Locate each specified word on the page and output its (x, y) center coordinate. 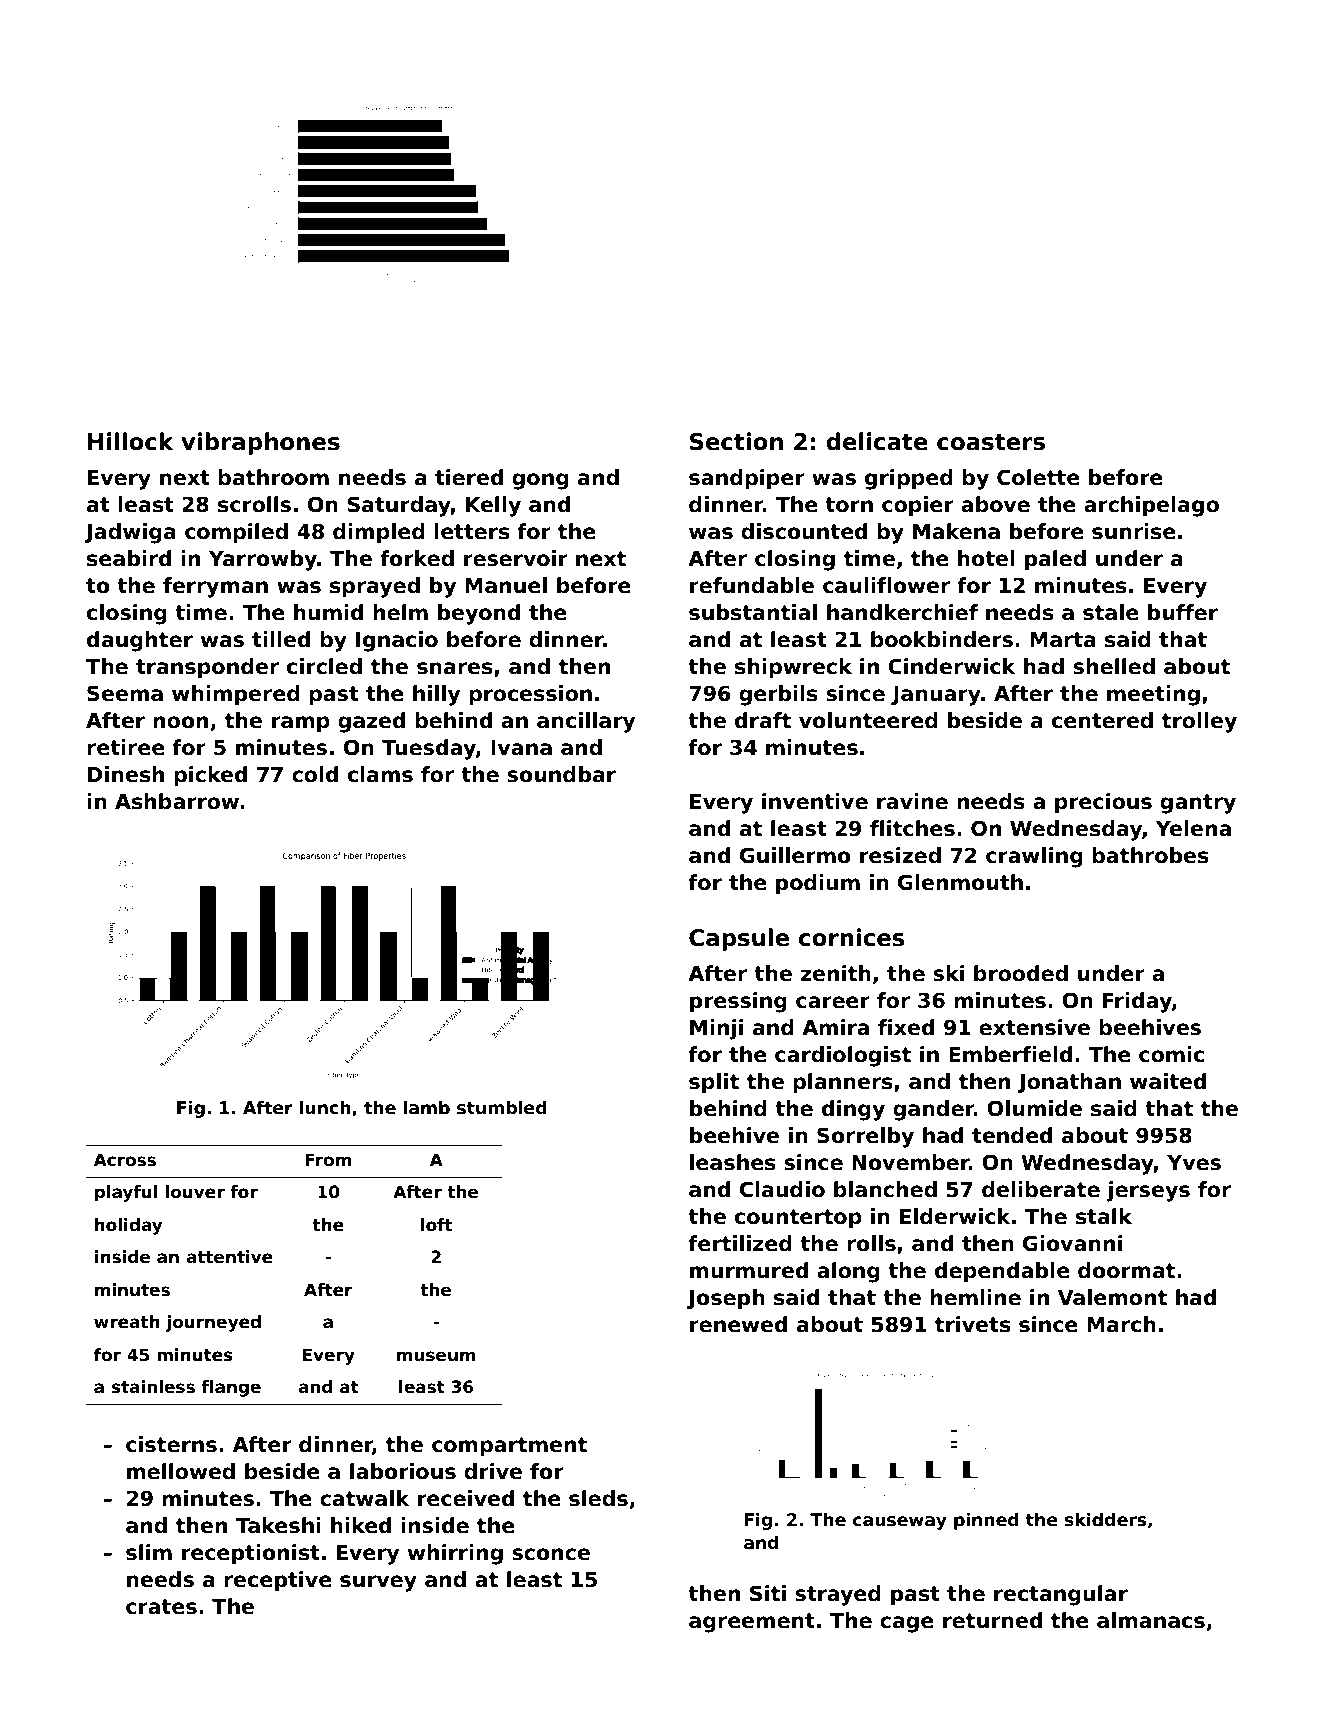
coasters (991, 442)
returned (992, 1620)
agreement (752, 1623)
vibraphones (260, 443)
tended (1012, 1135)
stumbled (502, 1107)
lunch (325, 1107)
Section (736, 441)
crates (161, 1607)
